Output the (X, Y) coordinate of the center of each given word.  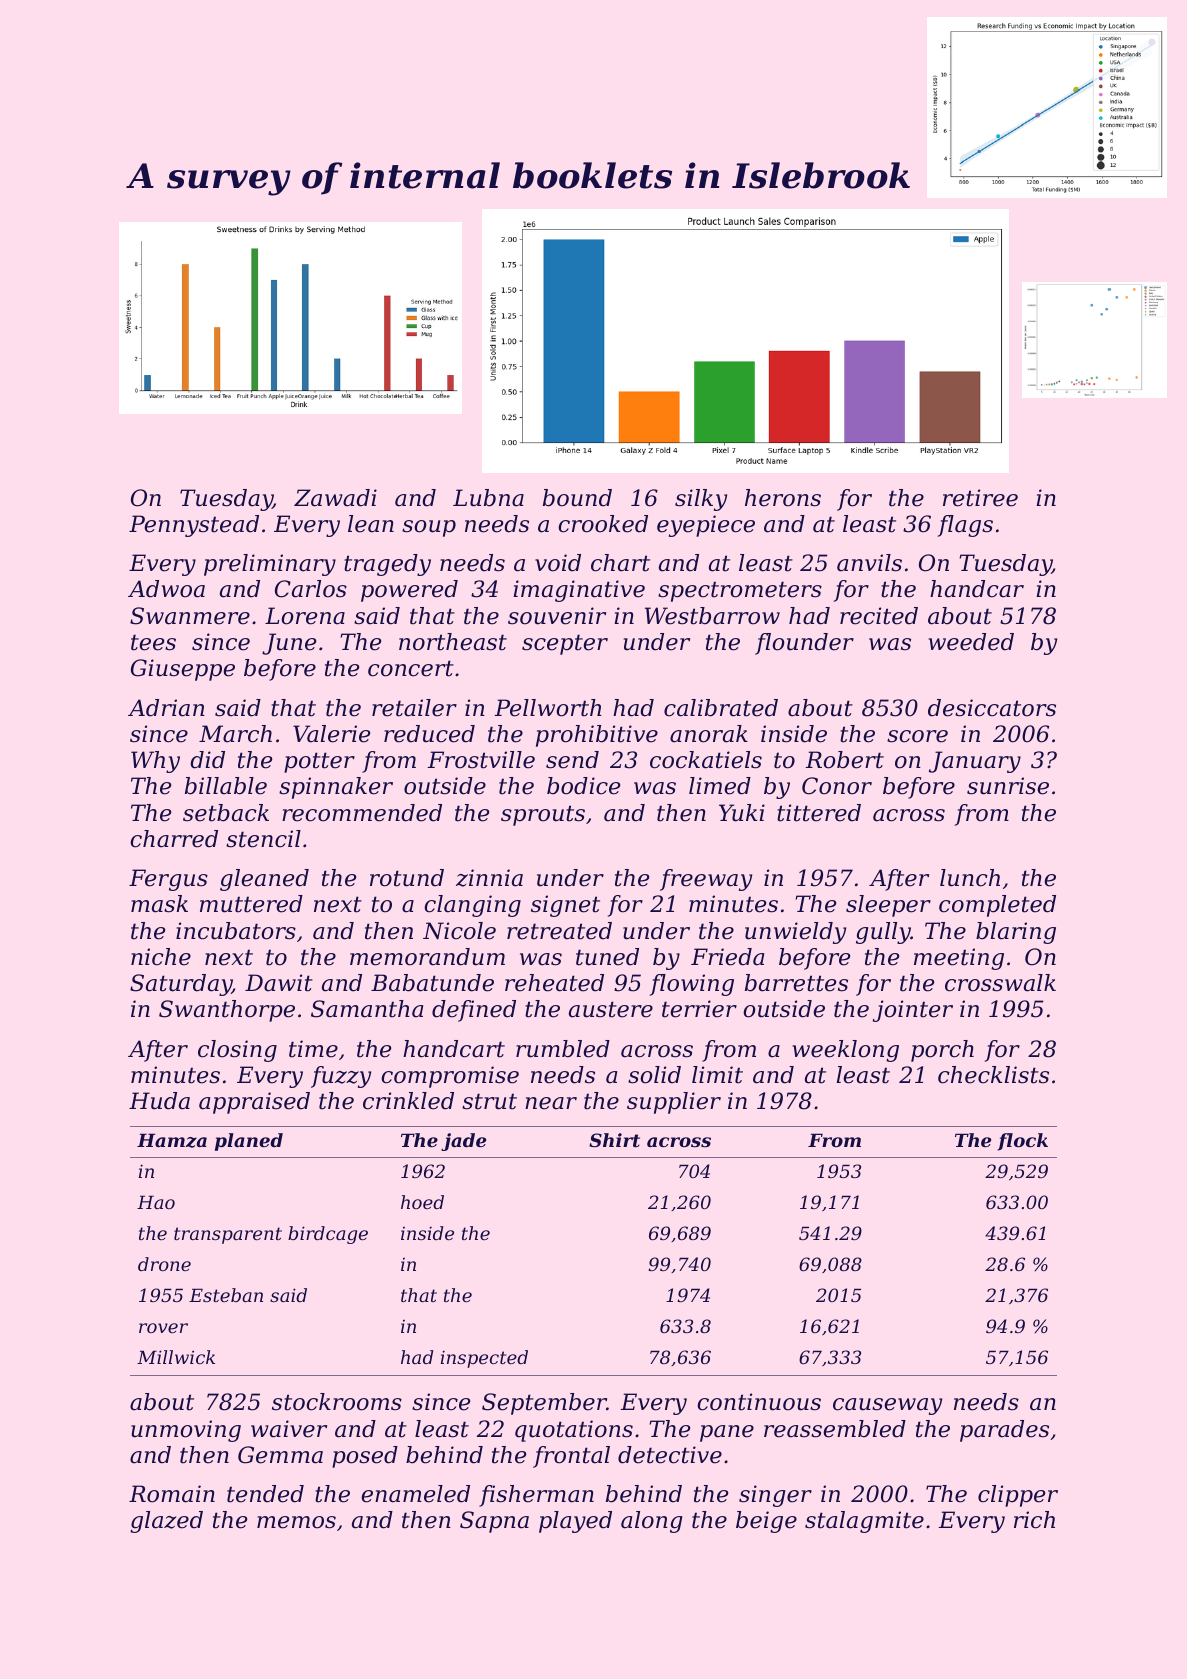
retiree (980, 498)
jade (463, 1142)
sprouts (543, 815)
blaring (1016, 933)
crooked (603, 524)
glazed (166, 1522)
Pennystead (194, 526)
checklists (993, 1075)
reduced (429, 734)
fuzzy (341, 1077)
